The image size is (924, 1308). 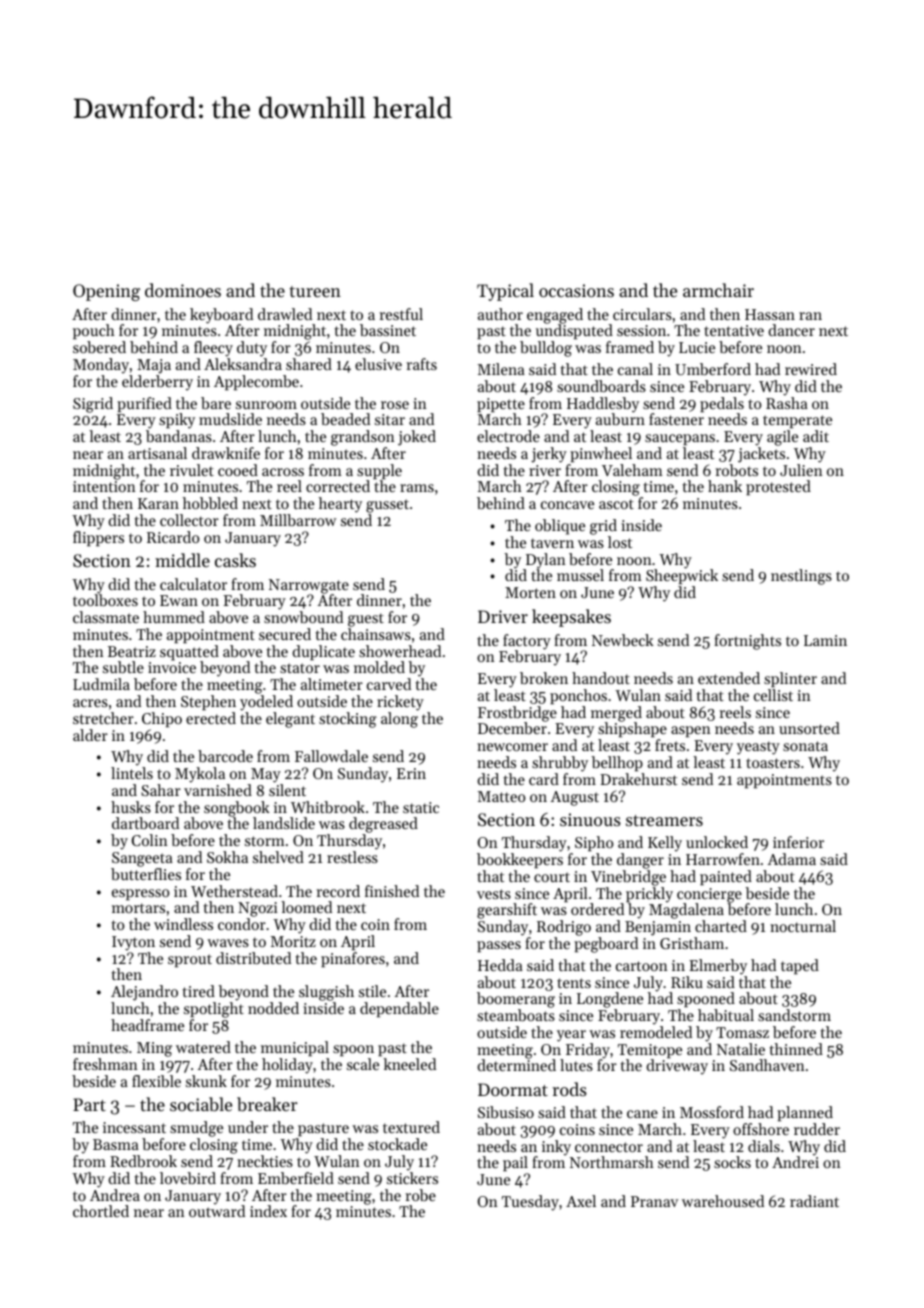 What do you see at coordinates (188, 1178) in the screenshot?
I see `lovebird` at bounding box center [188, 1178].
